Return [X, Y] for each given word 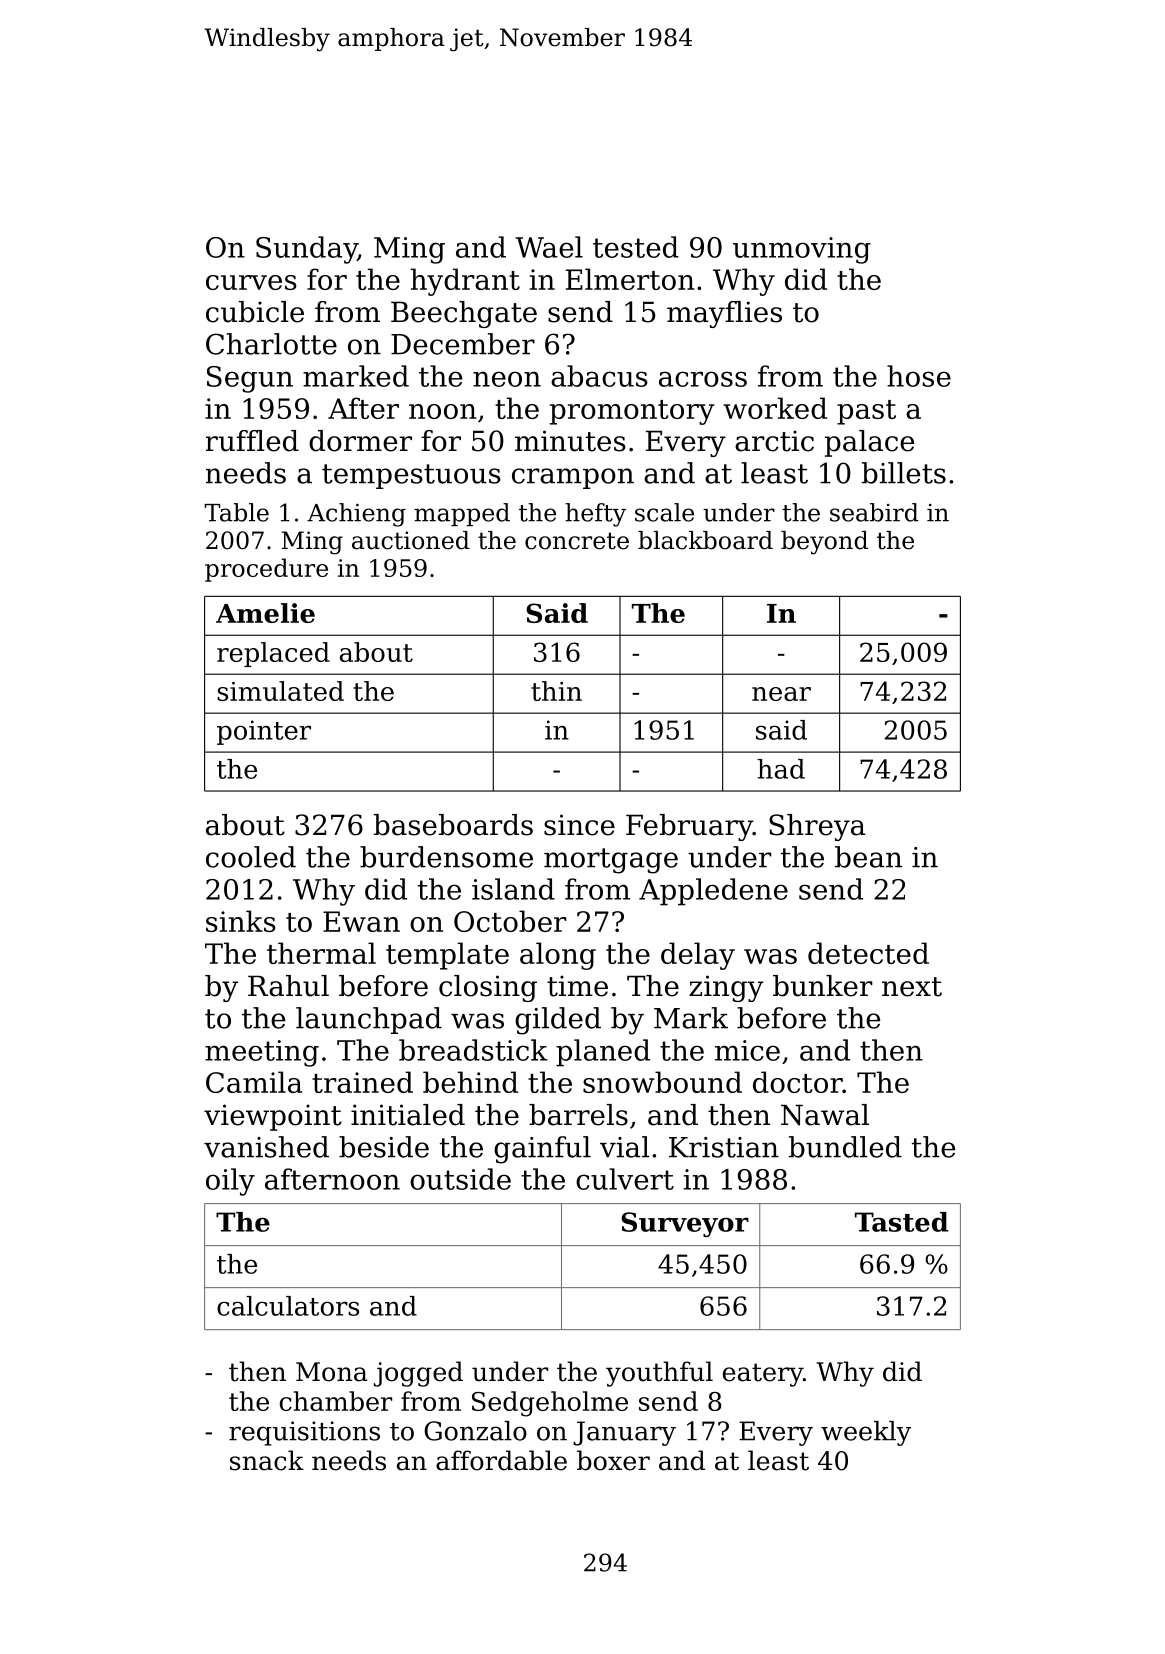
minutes [570, 441]
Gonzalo [475, 1431]
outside [460, 1179]
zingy [726, 988]
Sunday [306, 250]
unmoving [802, 250]
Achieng [356, 515]
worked [775, 408]
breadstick [473, 1050]
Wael [549, 247]
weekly [866, 1433]
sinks [241, 921]
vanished [266, 1147]
